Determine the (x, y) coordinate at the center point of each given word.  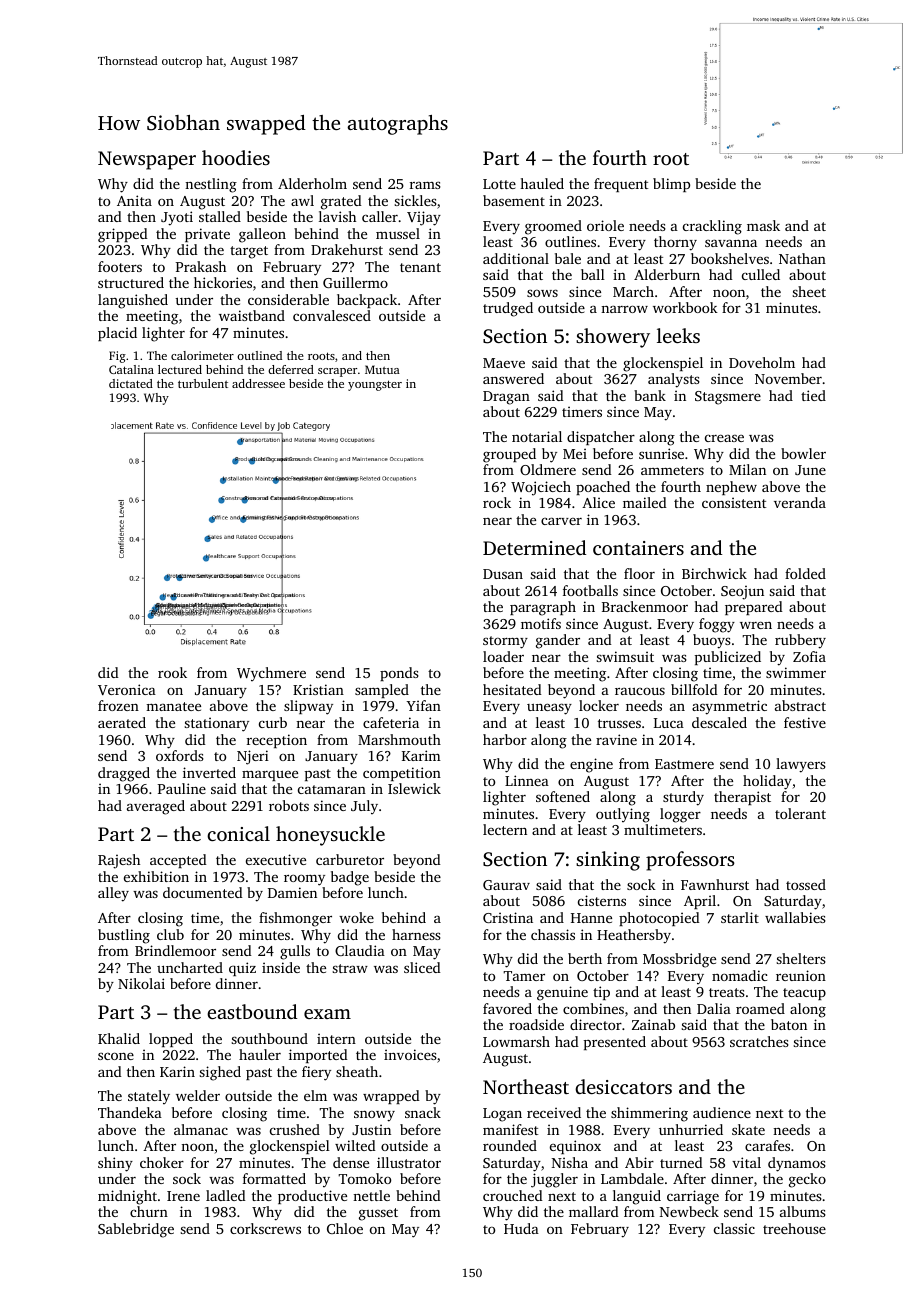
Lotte (499, 184)
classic (734, 1228)
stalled (220, 216)
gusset (378, 1214)
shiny (115, 1164)
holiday (767, 782)
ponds (399, 674)
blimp (671, 185)
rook (172, 672)
